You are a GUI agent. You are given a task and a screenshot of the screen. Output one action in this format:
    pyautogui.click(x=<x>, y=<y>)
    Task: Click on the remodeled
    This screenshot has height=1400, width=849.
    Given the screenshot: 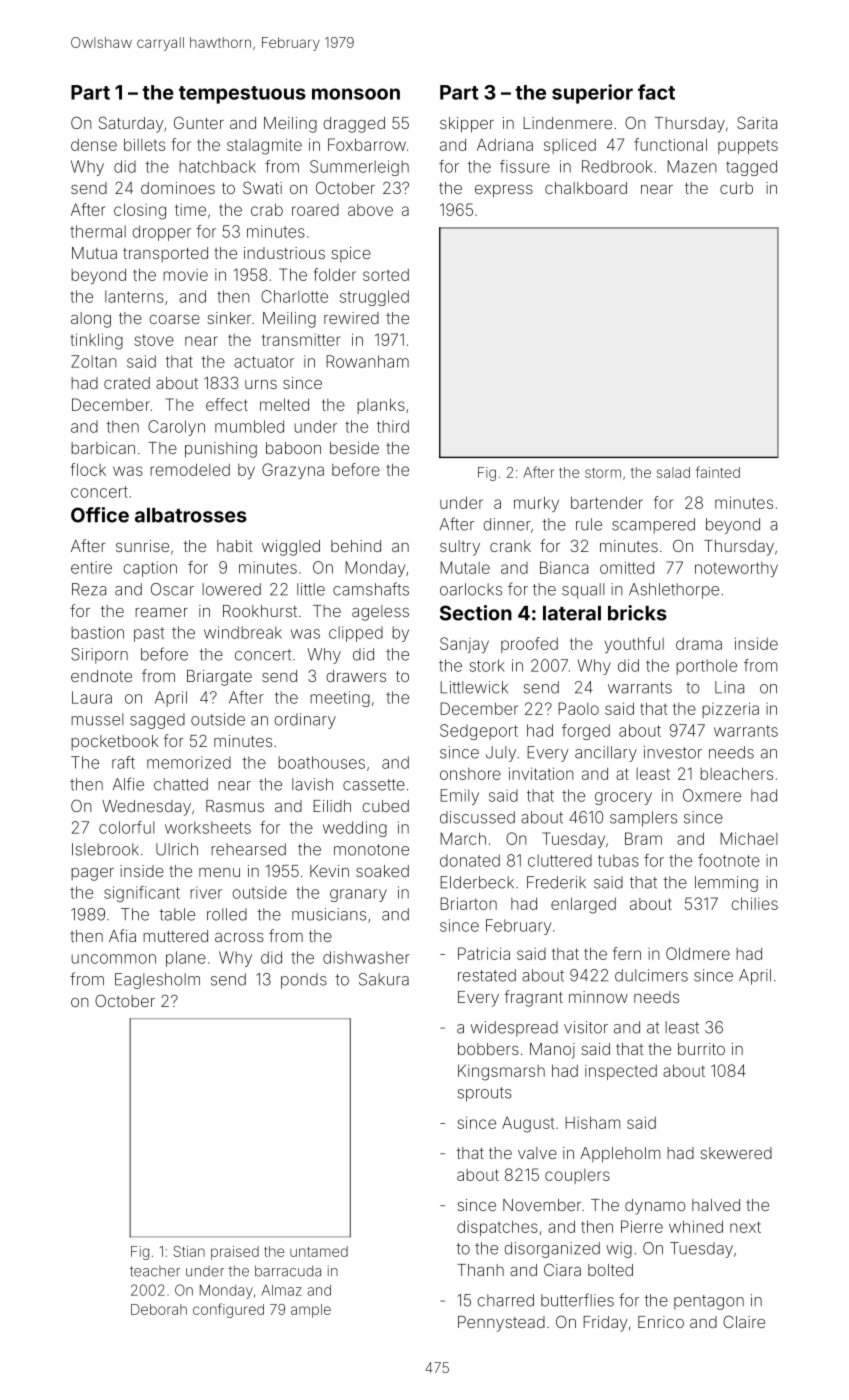 What is the action you would take?
    pyautogui.click(x=190, y=469)
